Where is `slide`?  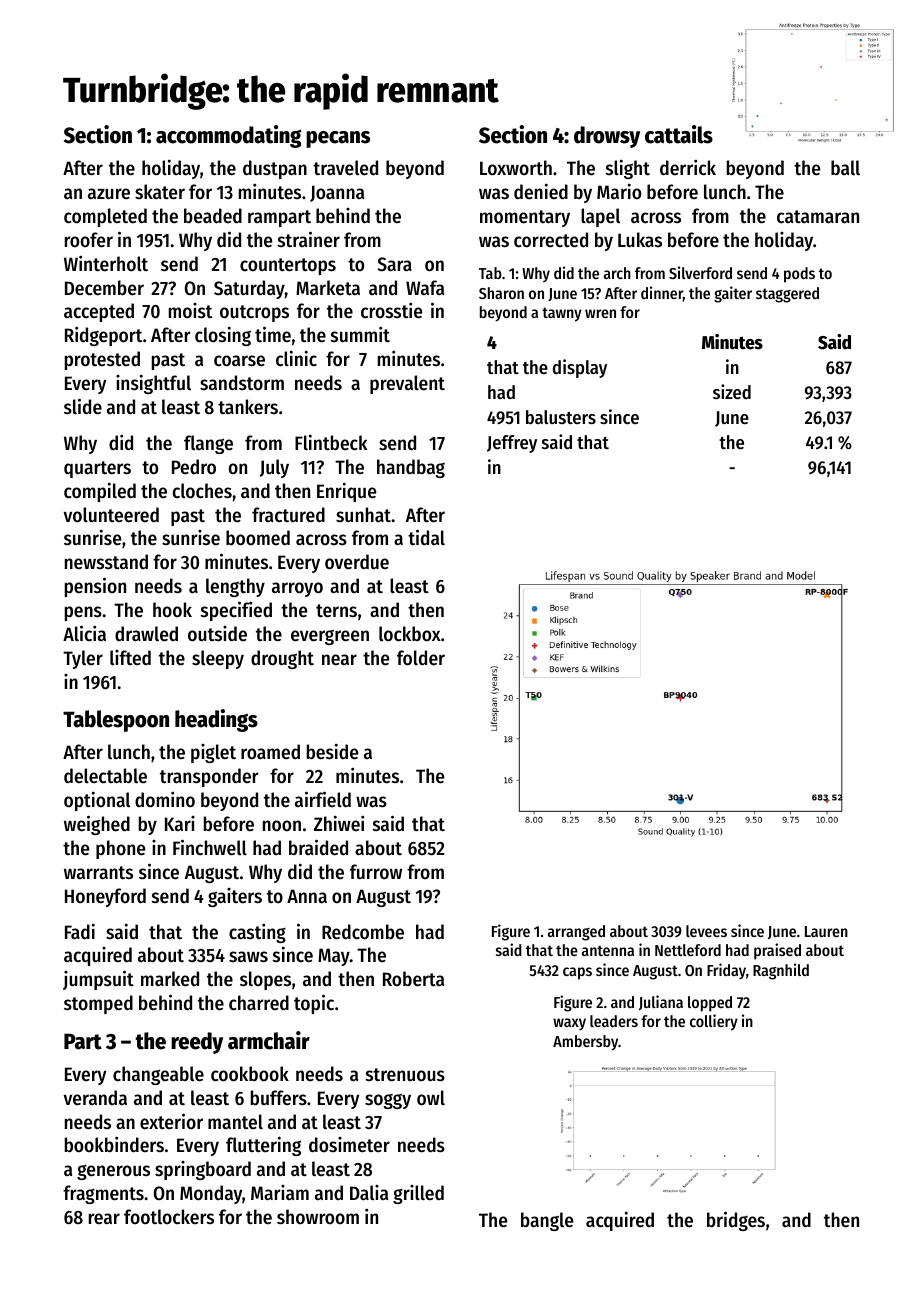
slide is located at coordinates (83, 406).
